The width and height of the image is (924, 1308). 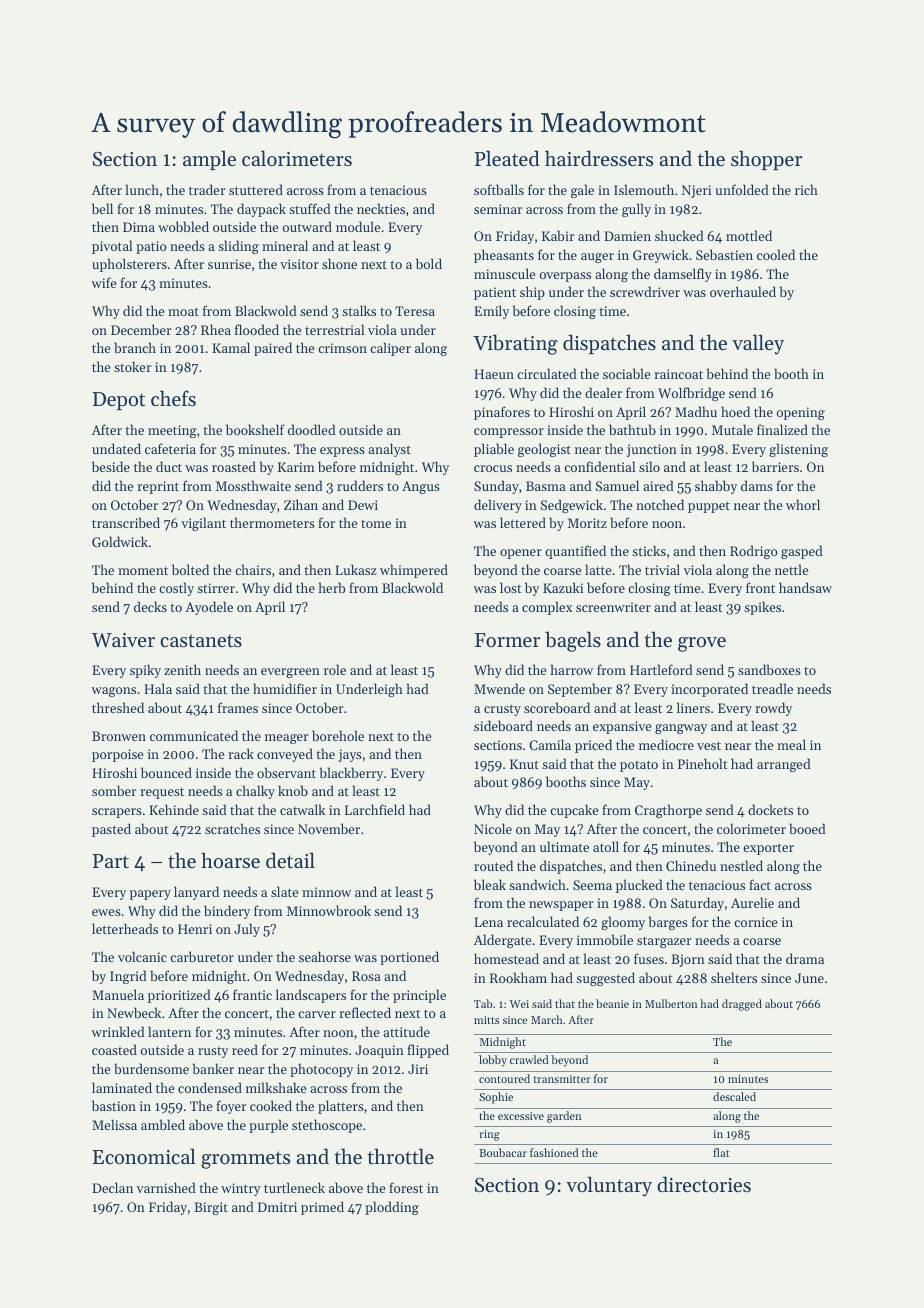 What do you see at coordinates (702, 644) in the image?
I see `grove` at bounding box center [702, 644].
